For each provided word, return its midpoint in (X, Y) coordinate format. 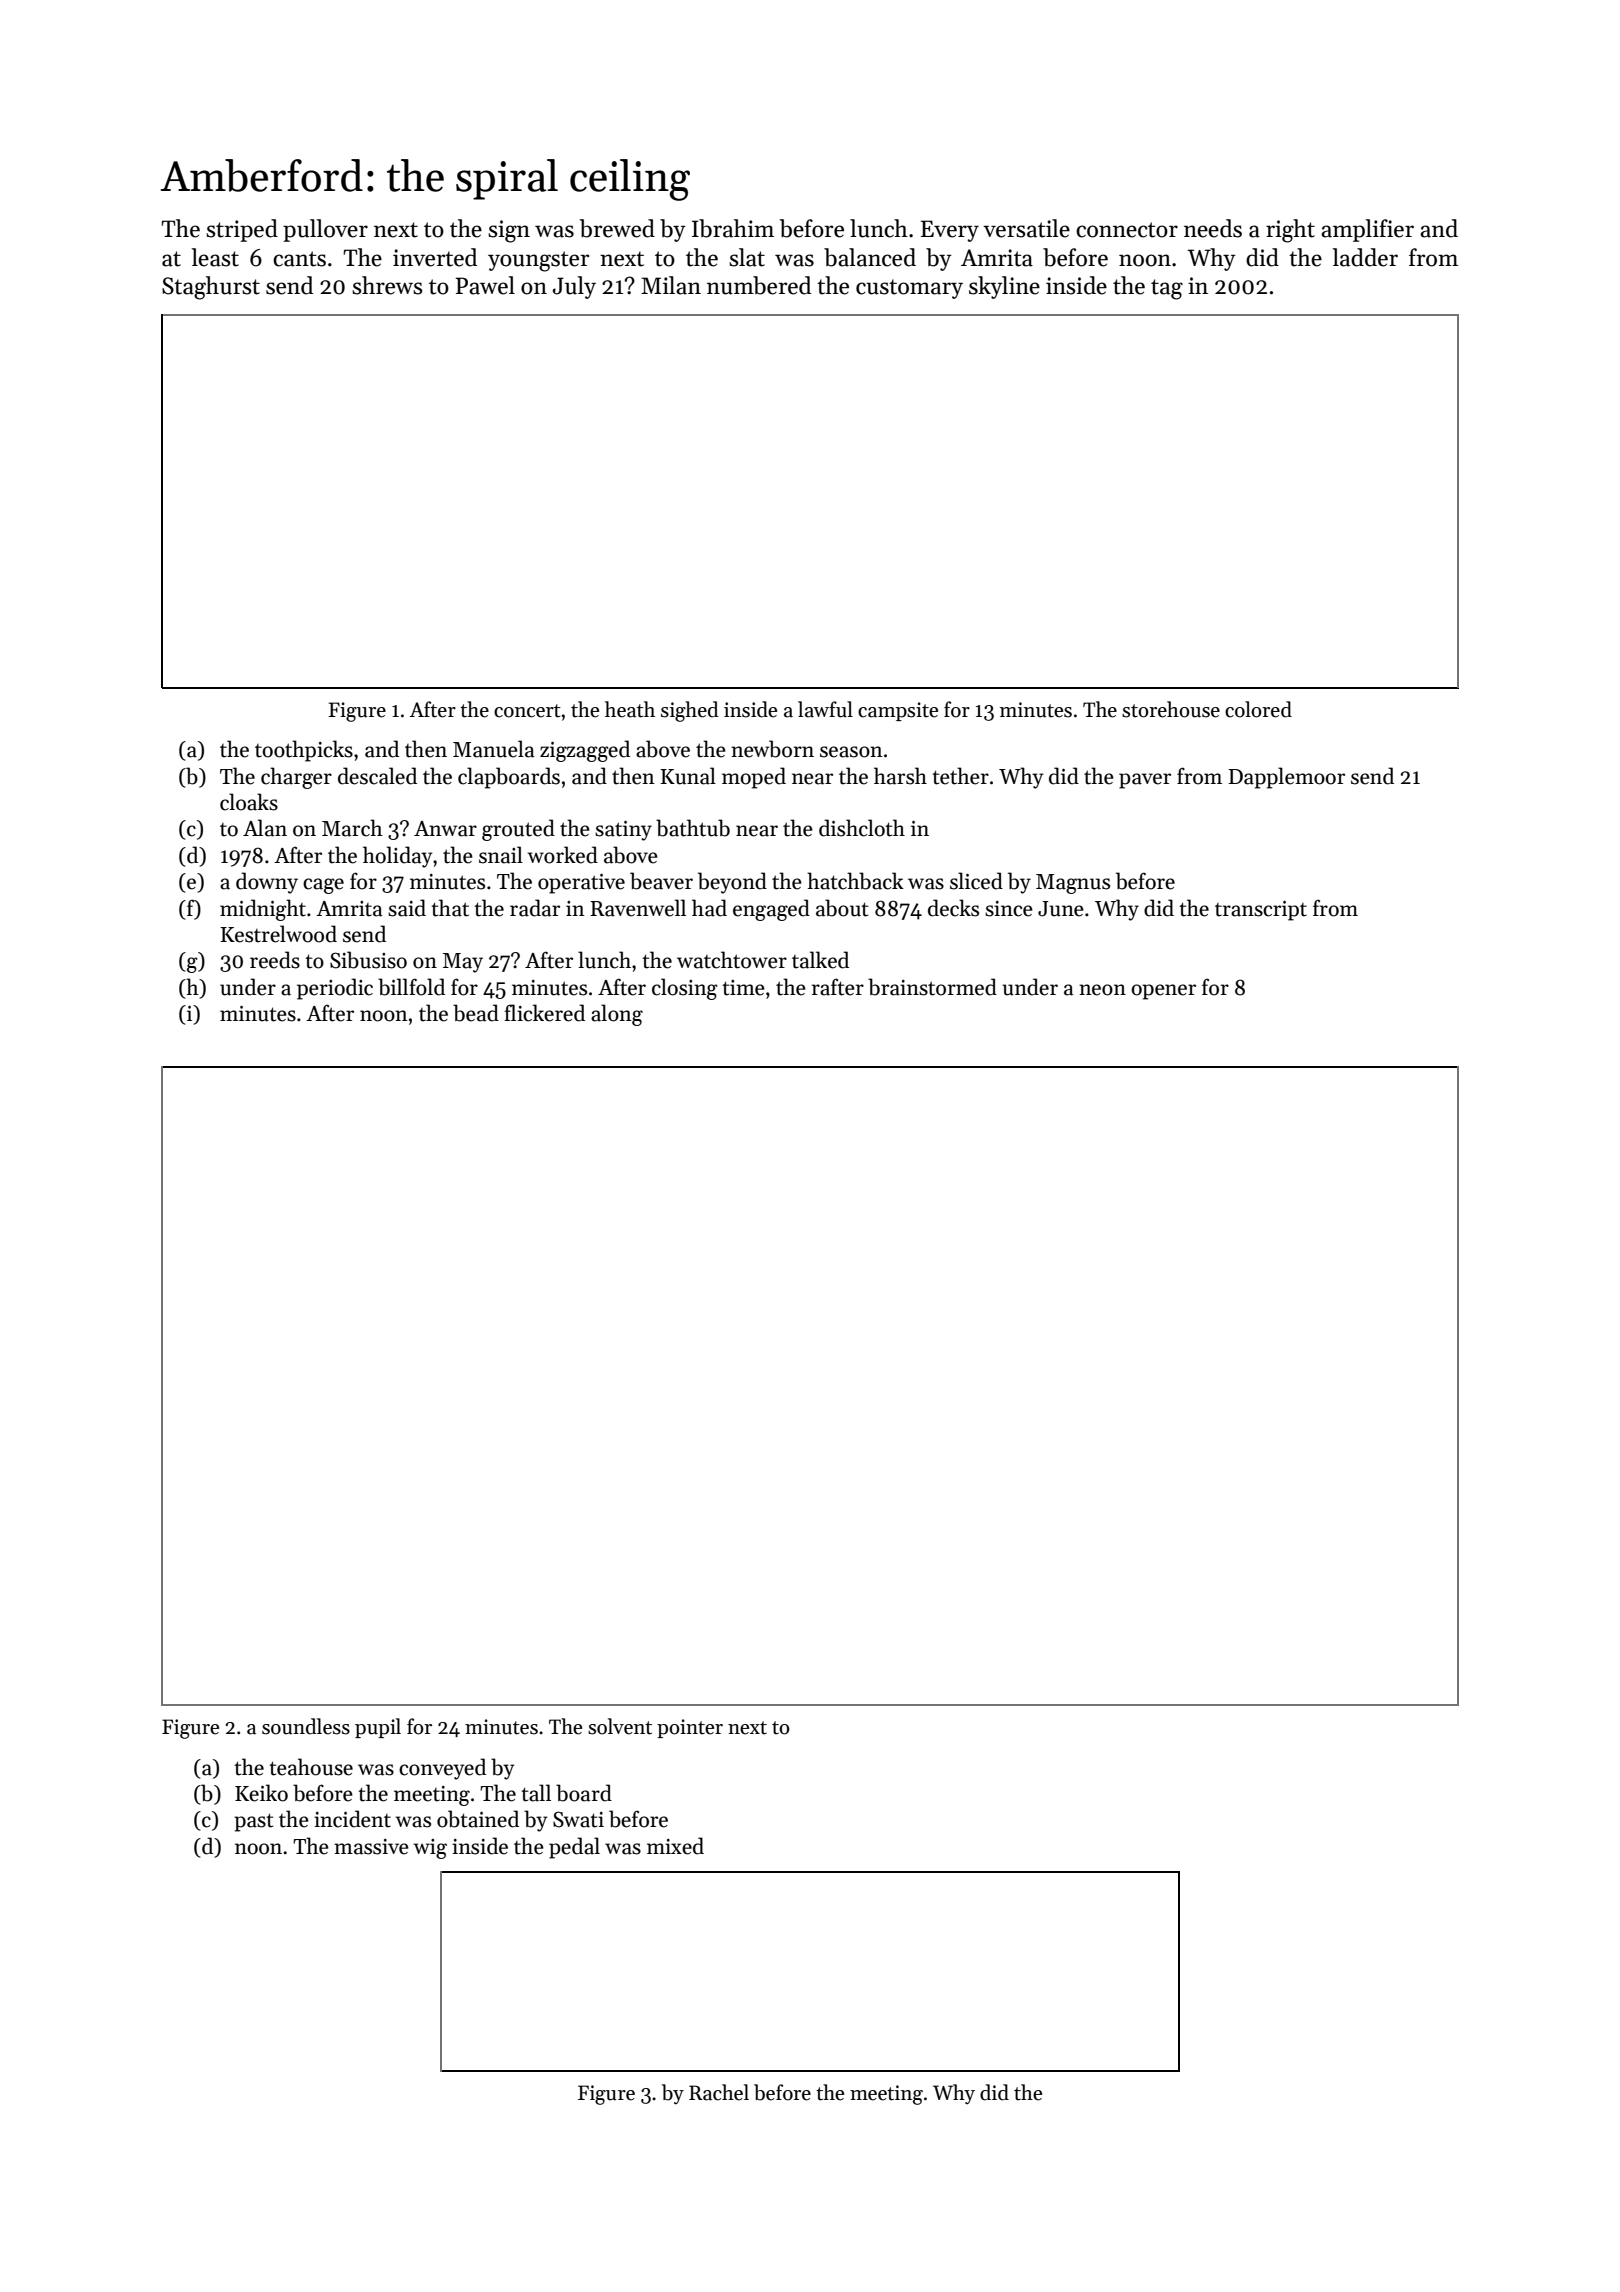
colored (1258, 709)
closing (684, 989)
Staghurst (211, 288)
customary (909, 289)
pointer (690, 1728)
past (253, 1822)
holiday (397, 857)
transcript (1261, 911)
